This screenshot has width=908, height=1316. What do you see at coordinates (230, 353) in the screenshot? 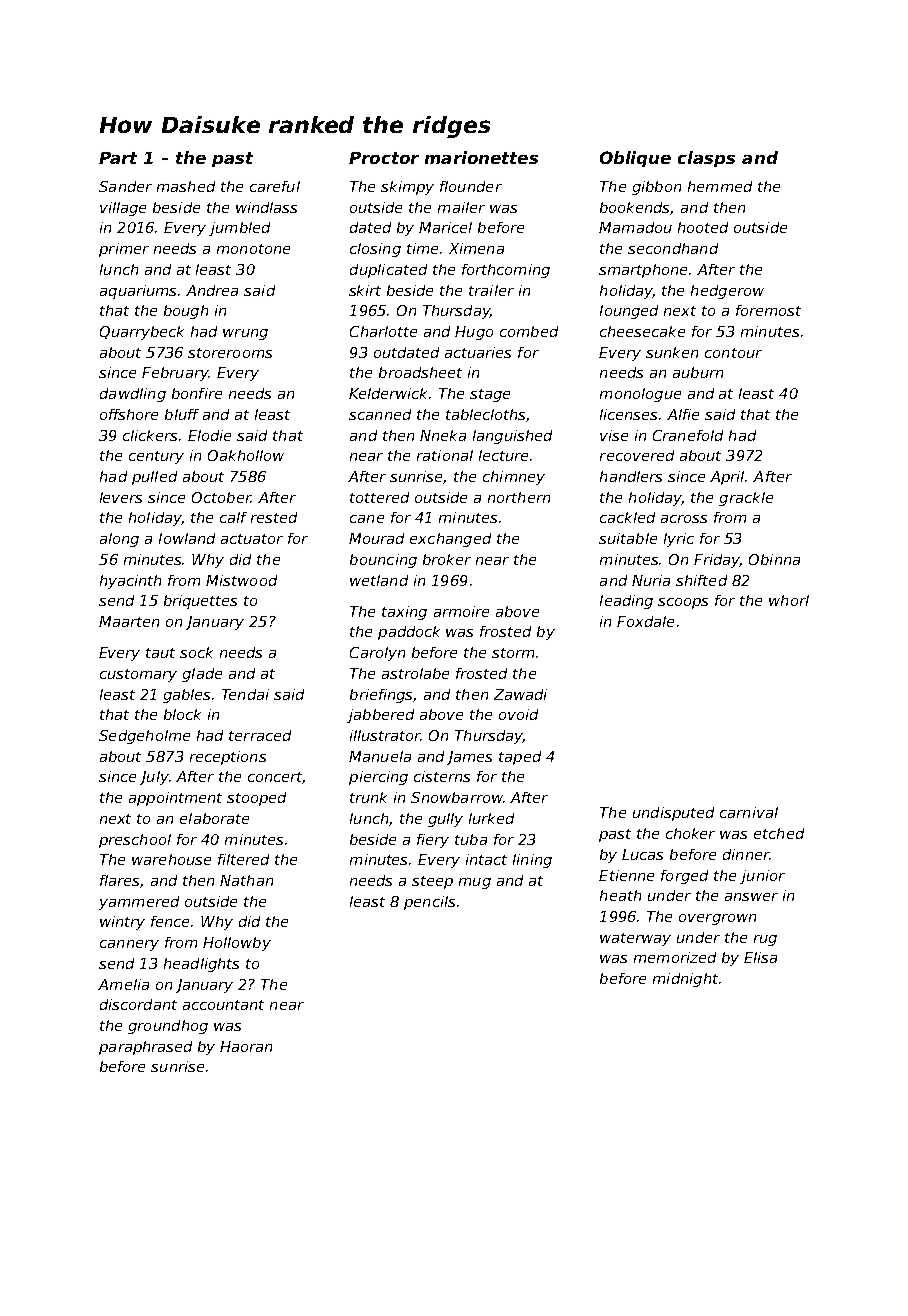
I see `storerooms` at bounding box center [230, 353].
